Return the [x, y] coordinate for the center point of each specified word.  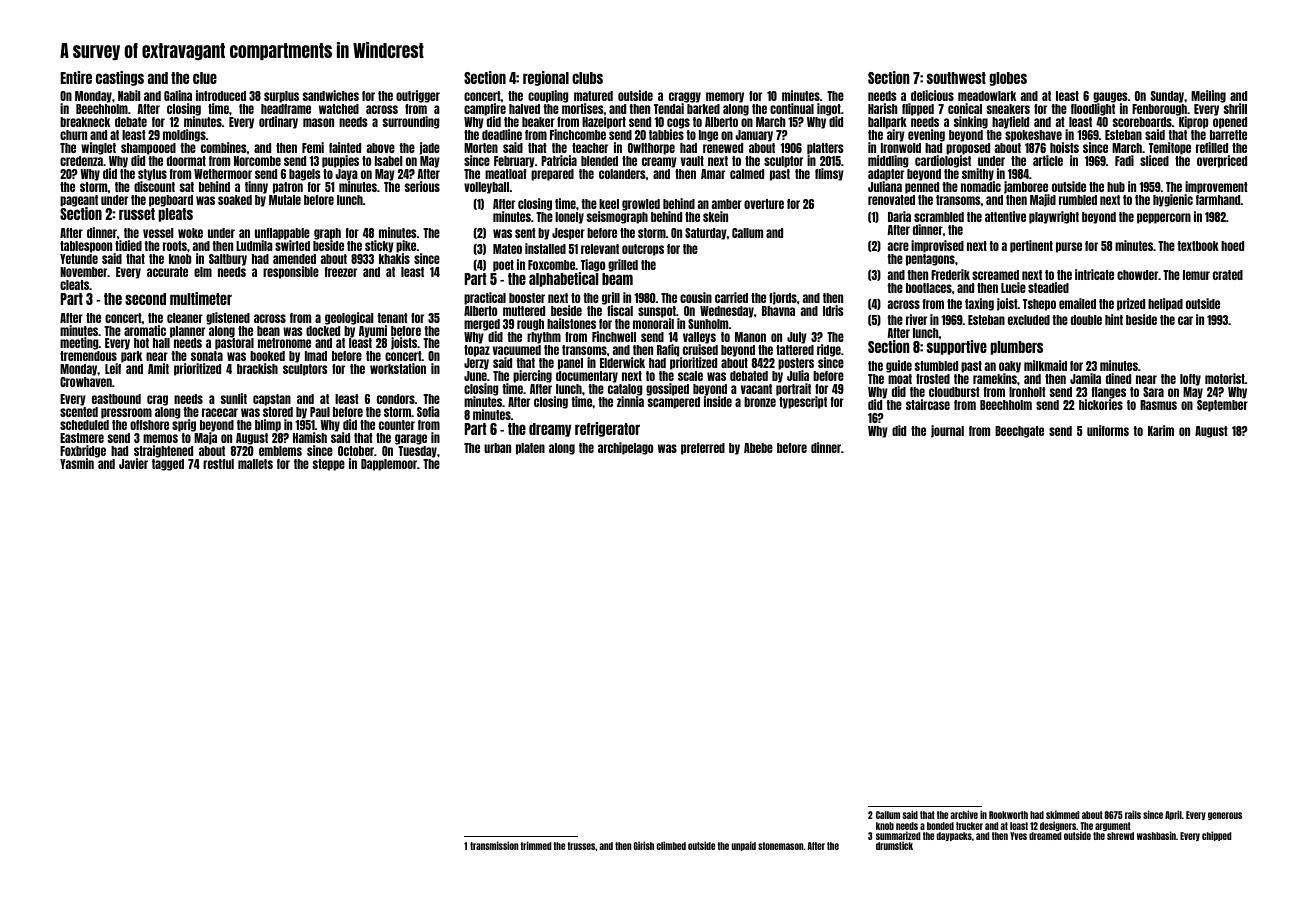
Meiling [1208, 96]
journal [947, 431]
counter [397, 425]
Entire [76, 77]
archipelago [625, 448]
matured [593, 96]
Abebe [758, 448]
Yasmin [77, 463]
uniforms [1108, 430]
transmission [494, 845]
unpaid [744, 846]
